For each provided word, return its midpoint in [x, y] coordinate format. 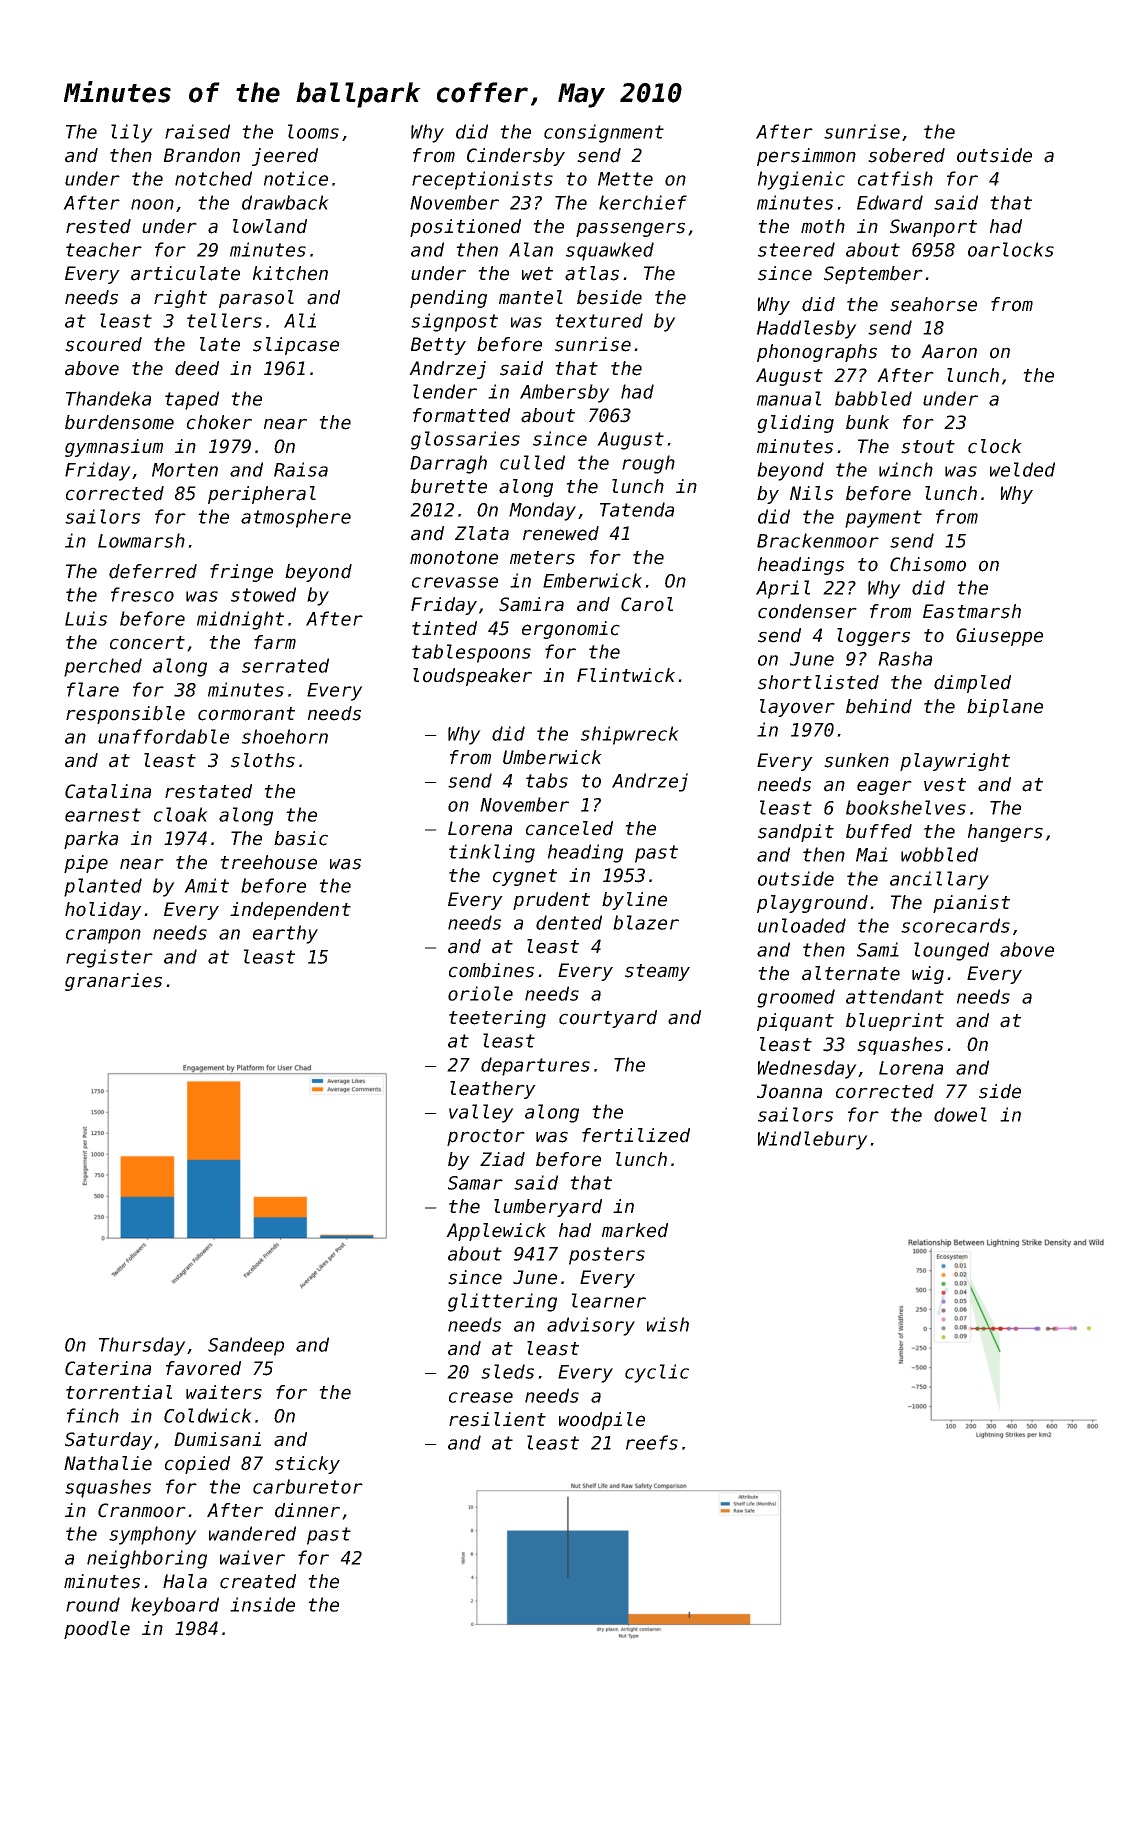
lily [132, 133]
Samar [475, 1183]
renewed [561, 533]
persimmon [806, 157]
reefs [652, 1442]
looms [313, 131]
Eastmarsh [972, 611]
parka [91, 840]
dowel [960, 1114]
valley [481, 1113]
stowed [263, 594]
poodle [97, 1630]
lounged [951, 951]
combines [491, 970]
